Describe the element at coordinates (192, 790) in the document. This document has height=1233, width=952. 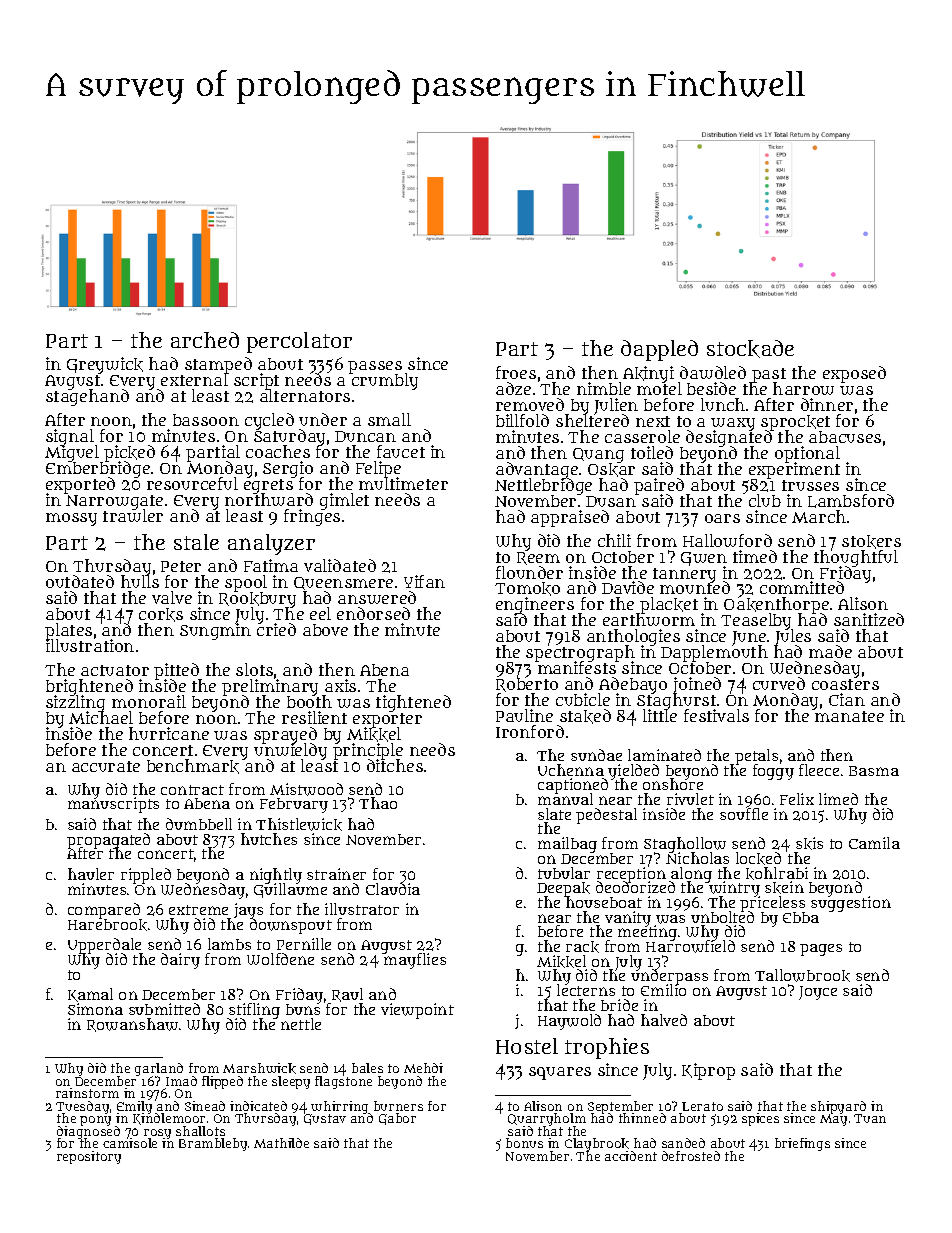
I see `contract` at that location.
